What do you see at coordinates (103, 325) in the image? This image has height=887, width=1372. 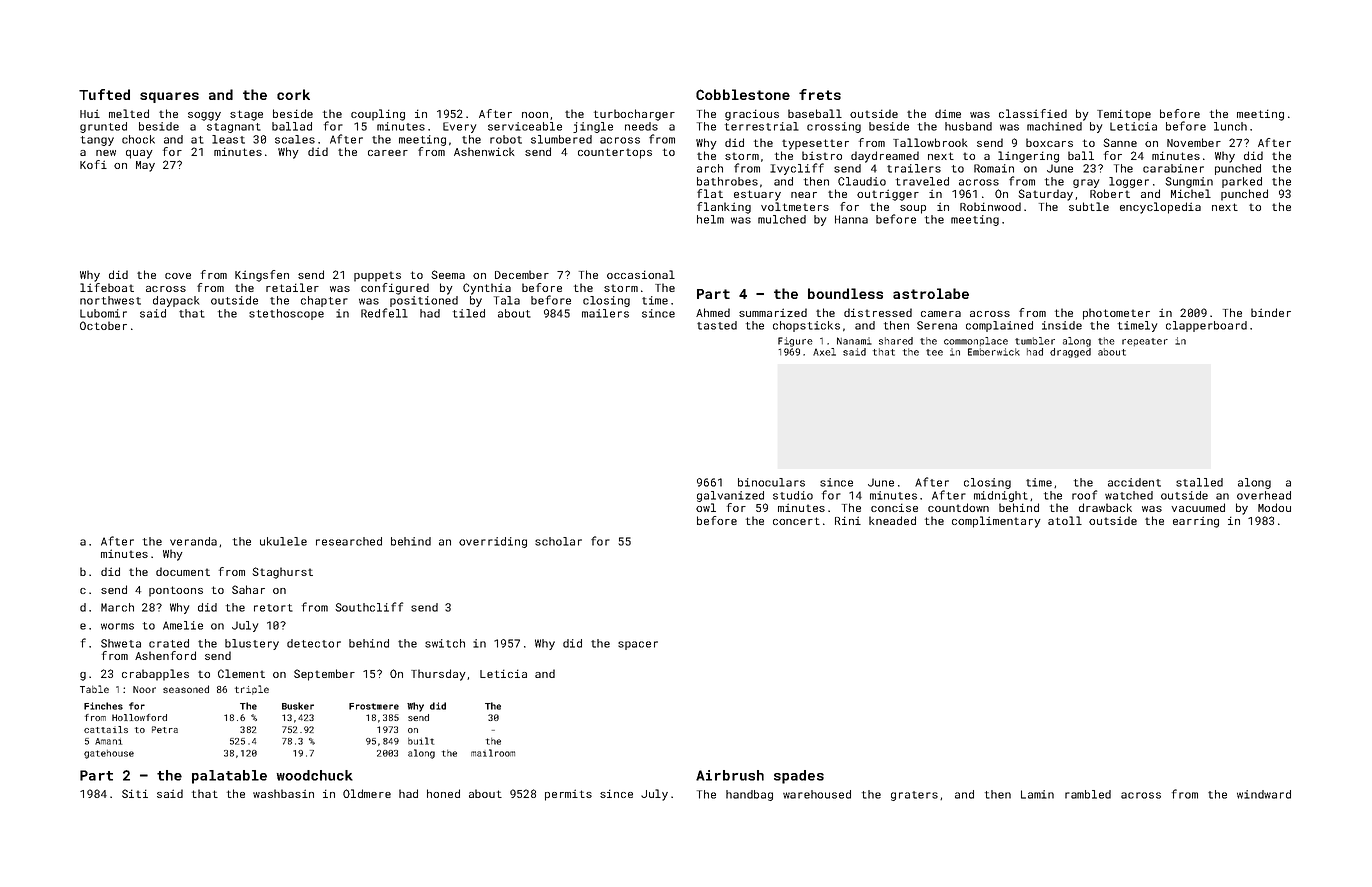 I see `October` at bounding box center [103, 325].
